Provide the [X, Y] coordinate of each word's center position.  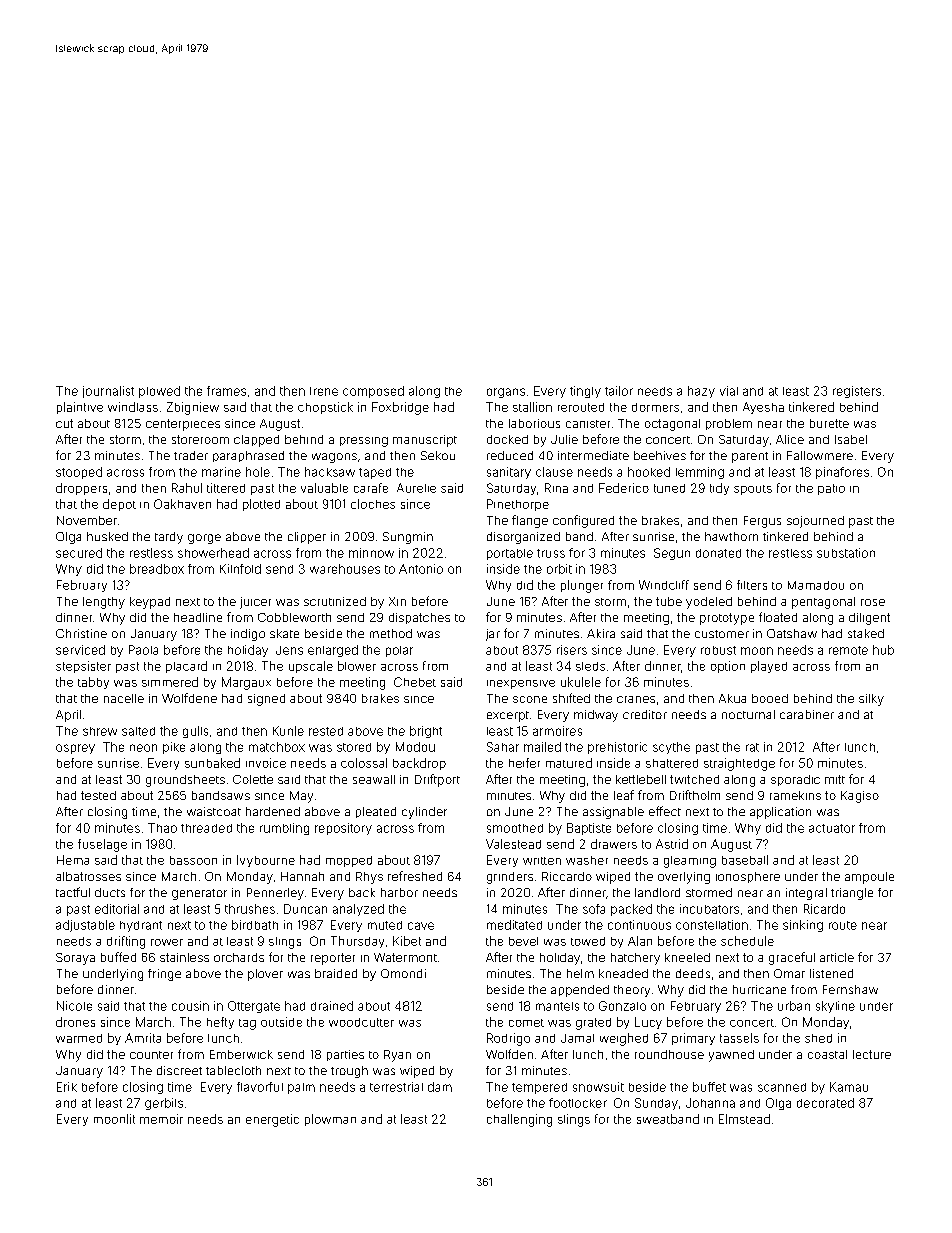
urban [794, 1006]
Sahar [503, 747]
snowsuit [598, 1087]
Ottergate [254, 1007]
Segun [672, 554]
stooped [79, 473]
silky [871, 700]
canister [588, 424]
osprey [75, 749]
